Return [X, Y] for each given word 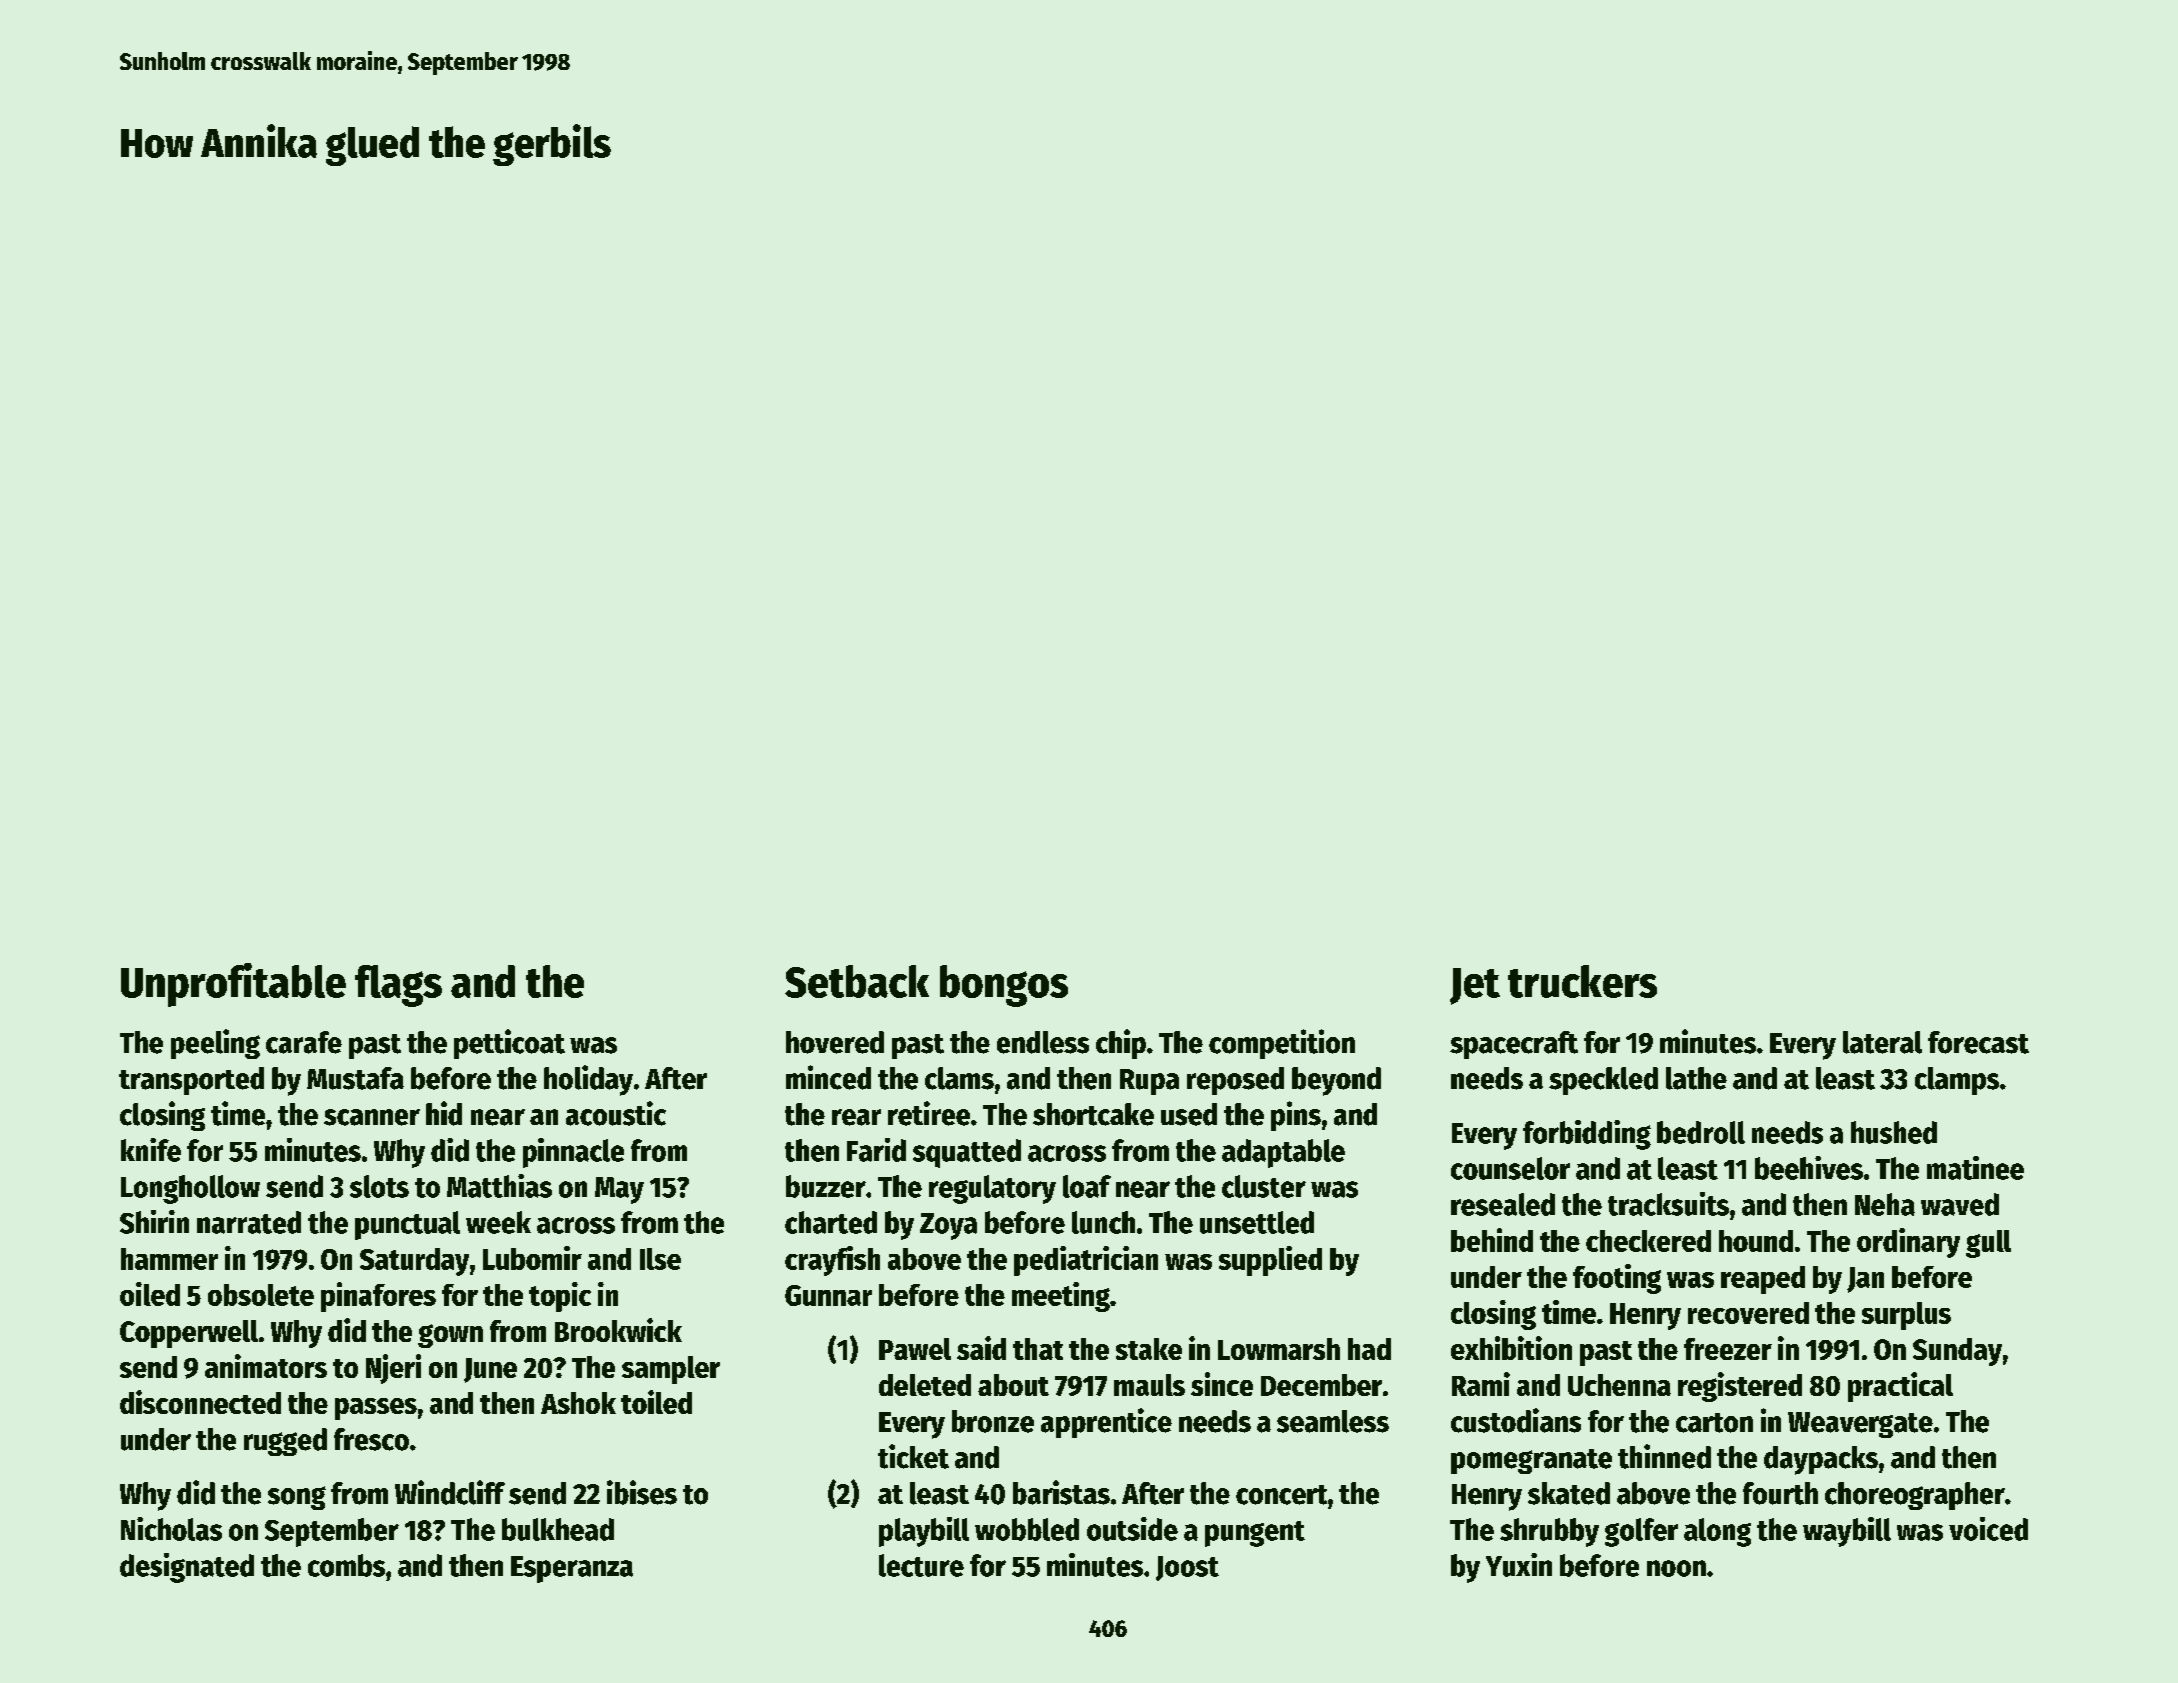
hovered [835, 1042]
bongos [1004, 986]
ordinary [1908, 1243]
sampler [671, 1370]
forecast [1978, 1042]
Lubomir [532, 1258]
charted [831, 1222]
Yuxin [1519, 1565]
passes [376, 1409]
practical [1900, 1387]
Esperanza [572, 1569]
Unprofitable [233, 985]
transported [191, 1081]
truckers [1582, 981]
